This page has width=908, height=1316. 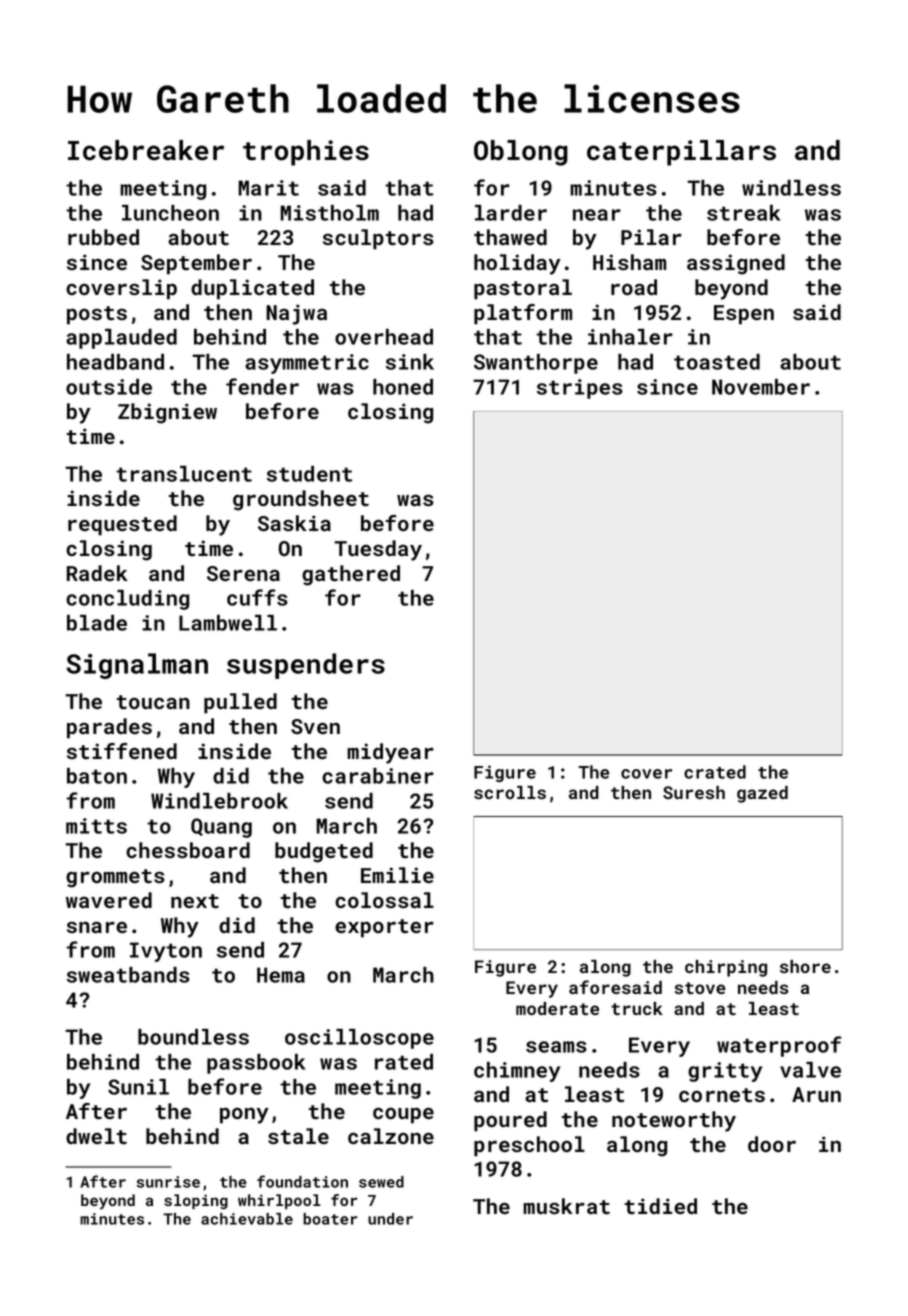 What do you see at coordinates (127, 600) in the page?
I see `concluding` at bounding box center [127, 600].
